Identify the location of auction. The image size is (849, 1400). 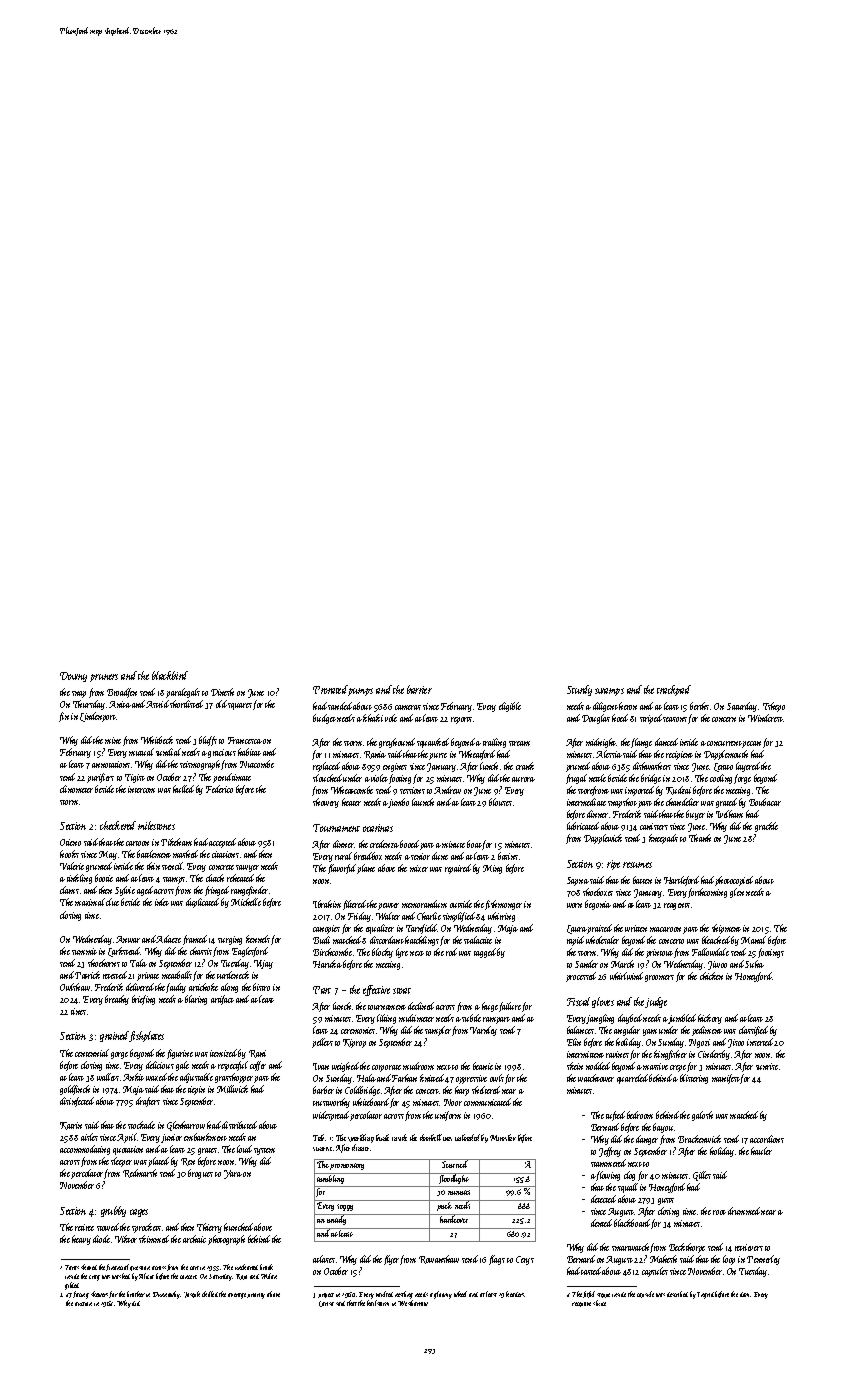
(83, 1304).
